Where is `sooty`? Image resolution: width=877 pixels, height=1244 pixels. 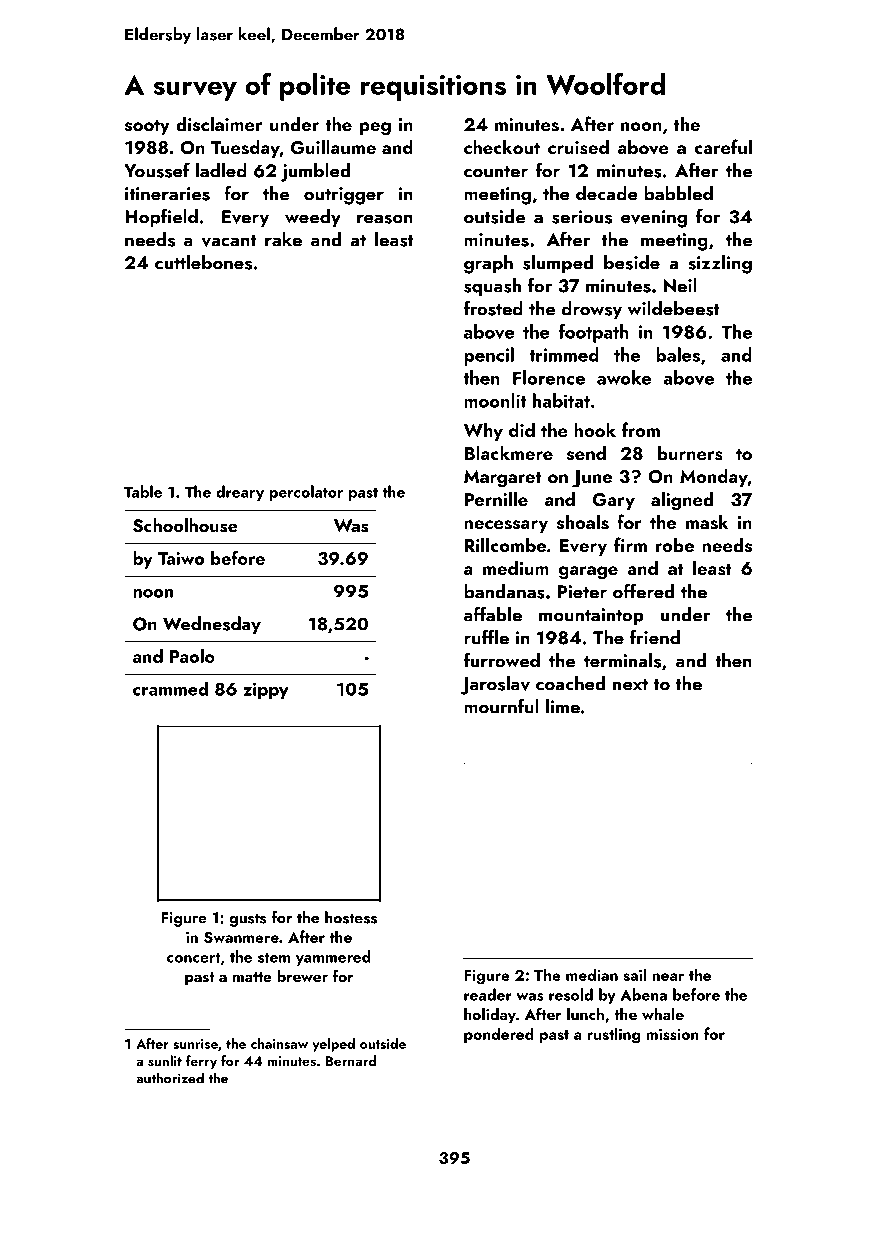 sooty is located at coordinates (147, 127).
